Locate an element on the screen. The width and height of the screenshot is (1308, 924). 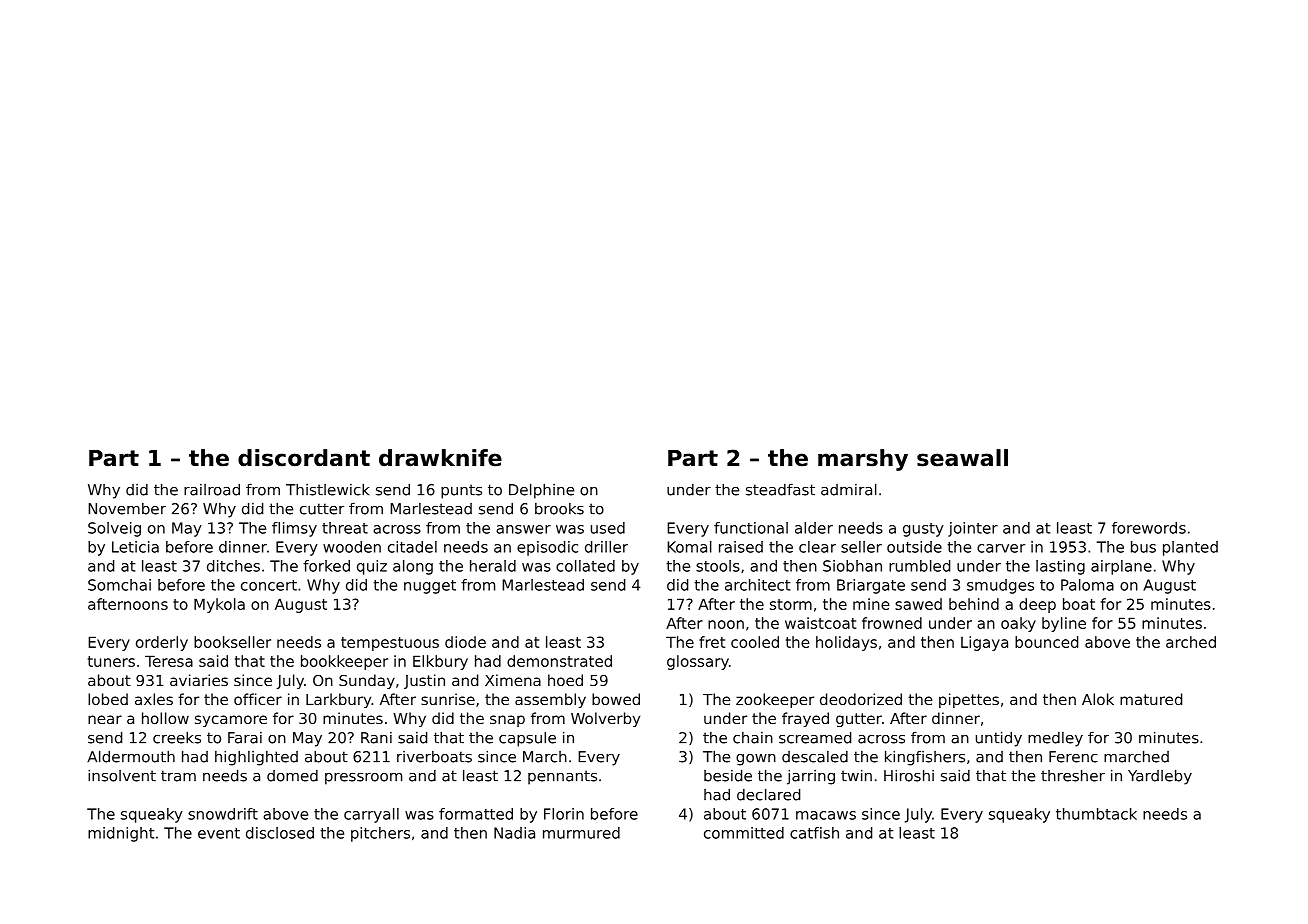
tempestuous is located at coordinates (390, 644).
